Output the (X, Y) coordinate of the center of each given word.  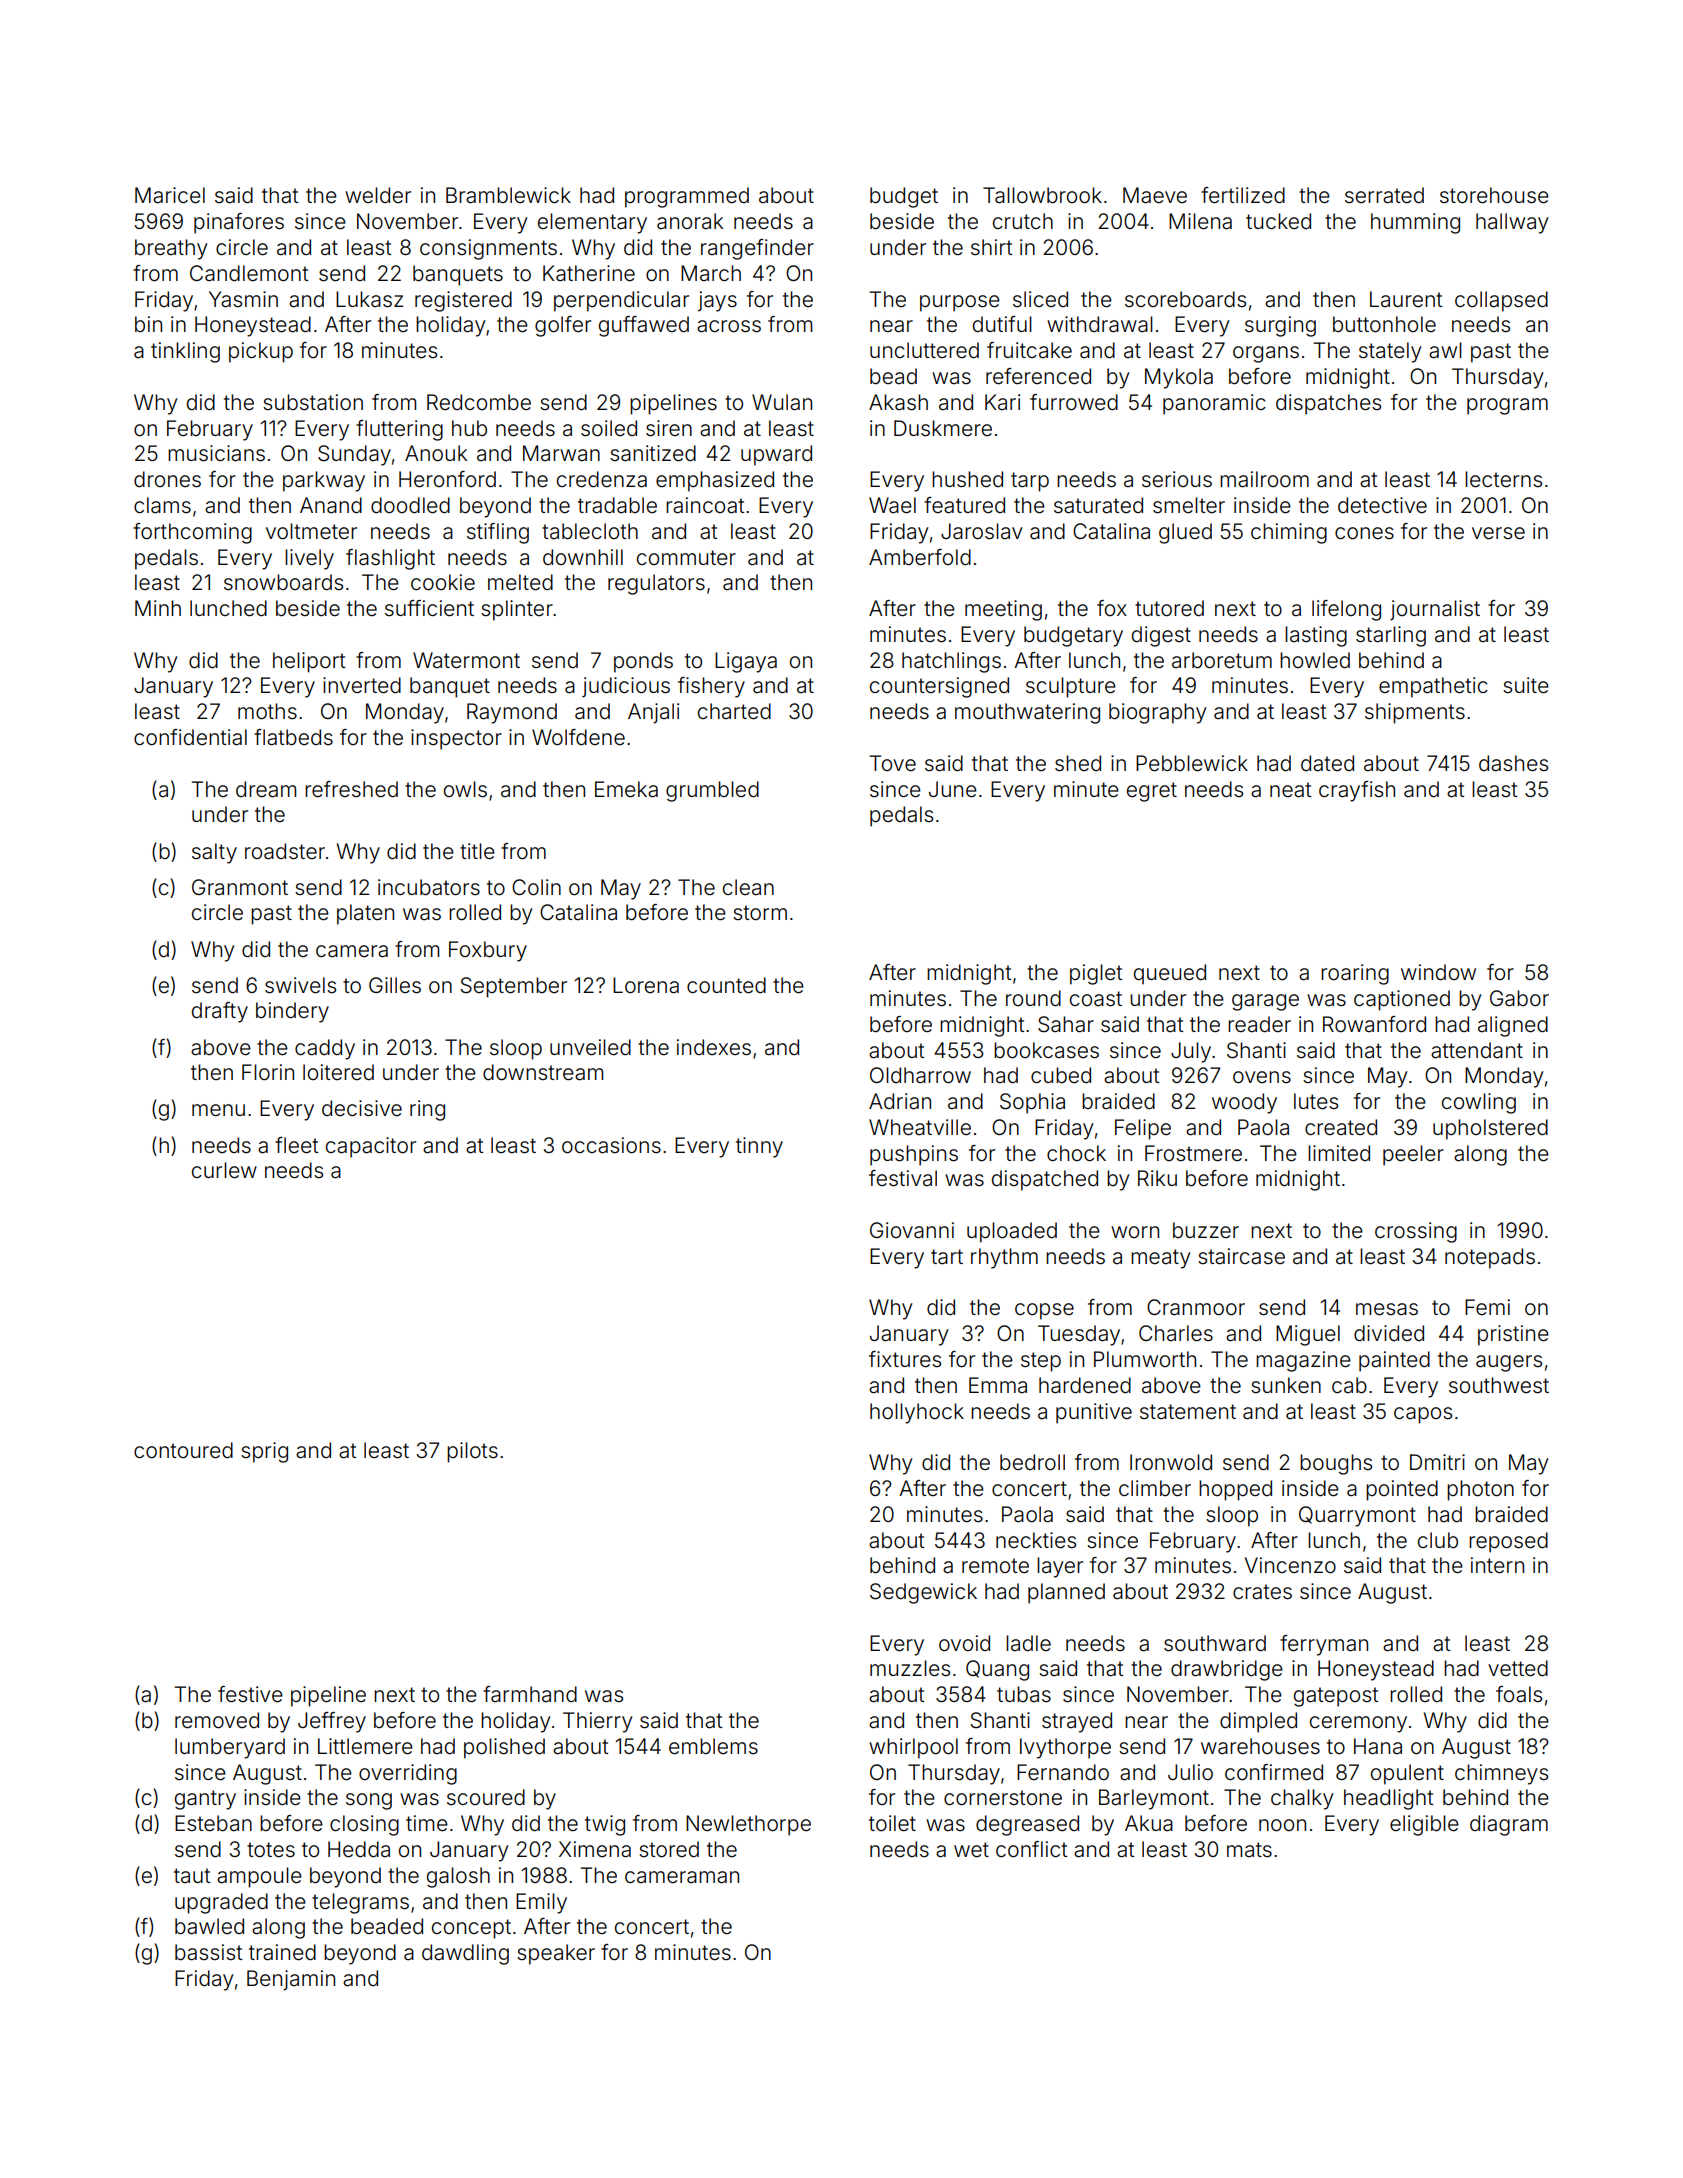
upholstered (1490, 1129)
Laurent (1406, 299)
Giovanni (912, 1230)
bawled (209, 1926)
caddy (325, 1049)
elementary (592, 223)
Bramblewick (508, 195)
